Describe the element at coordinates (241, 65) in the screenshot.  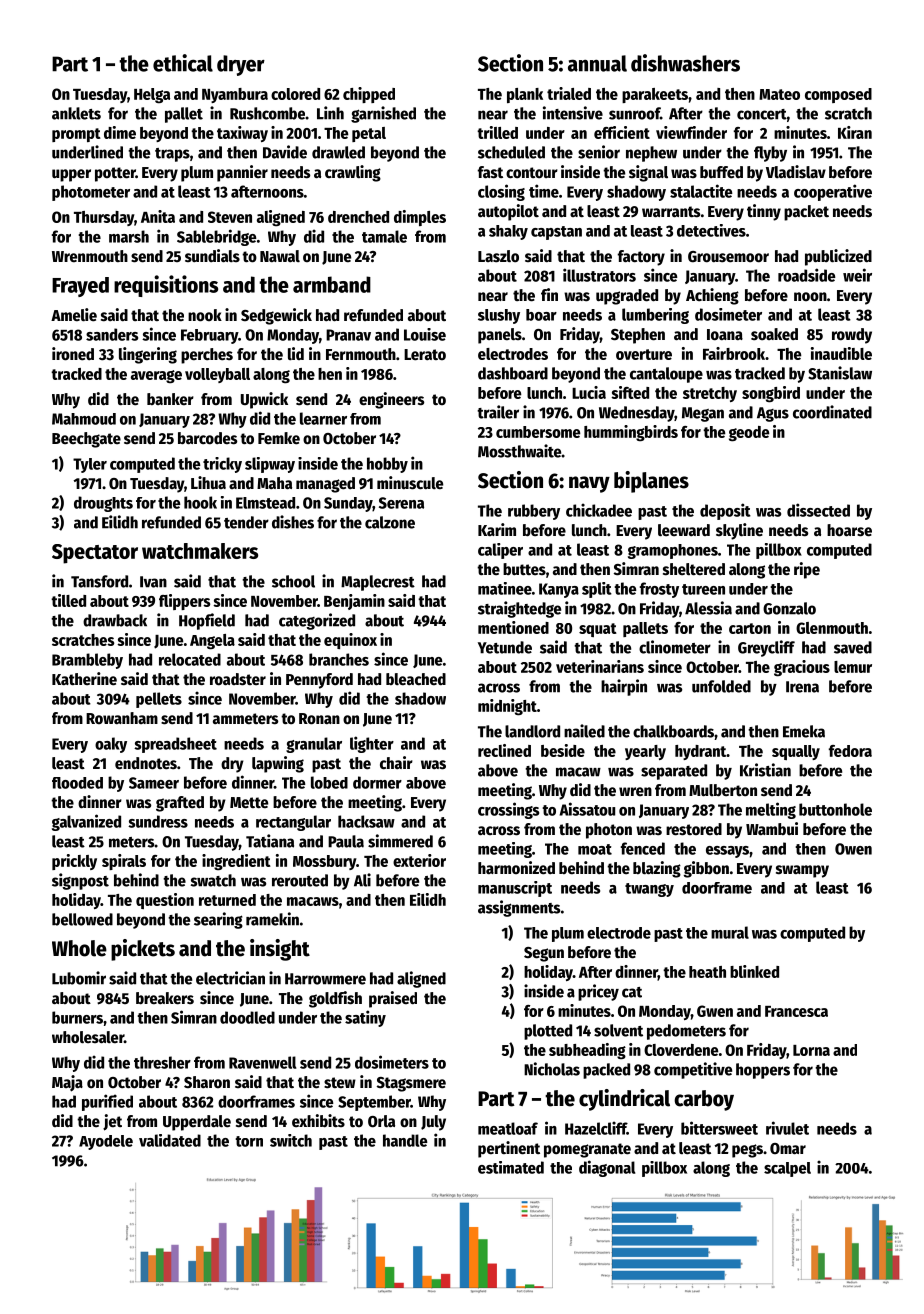
I see `dryer` at that location.
